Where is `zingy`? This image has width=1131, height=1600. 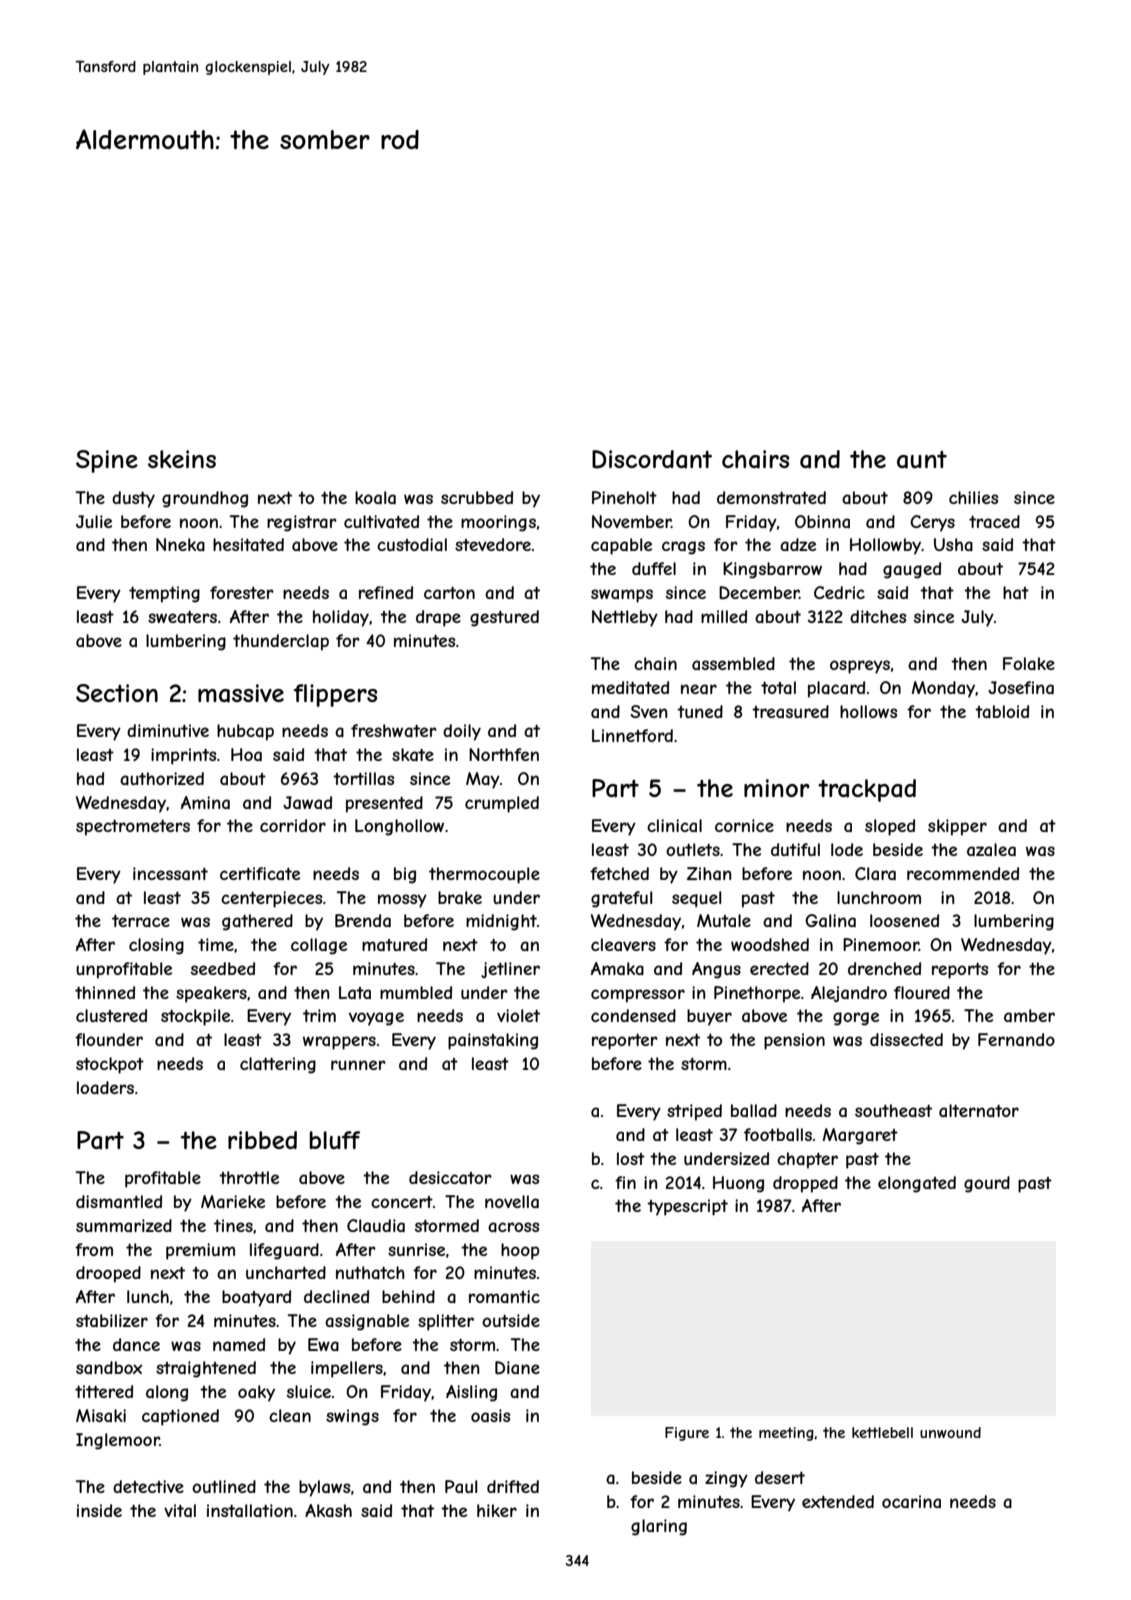
zingy is located at coordinates (726, 1479).
